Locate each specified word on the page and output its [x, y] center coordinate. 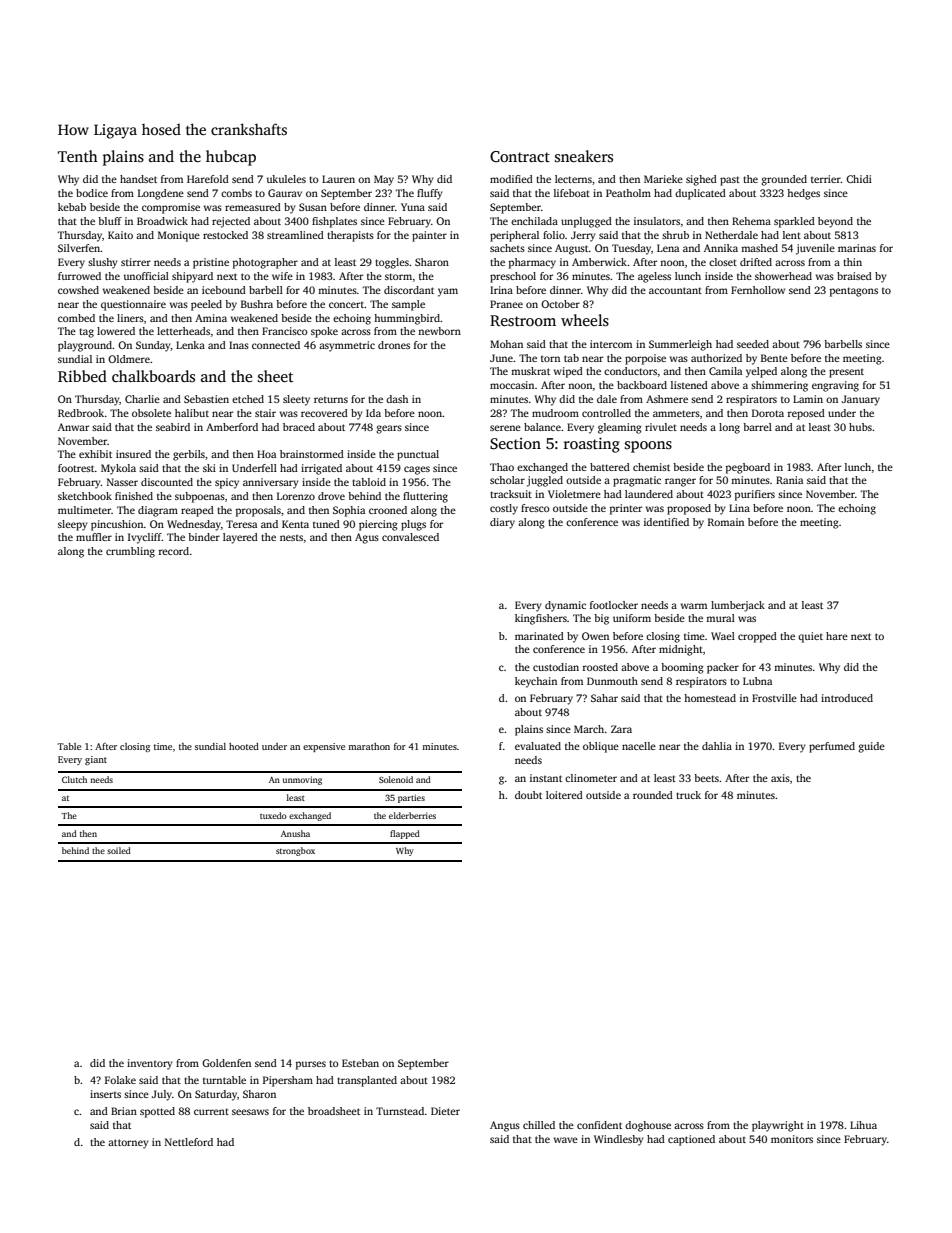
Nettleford [189, 1142]
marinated [539, 636]
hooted [244, 746]
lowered [116, 331]
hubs [860, 427]
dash [397, 399]
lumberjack [738, 606]
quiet [810, 637]
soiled [119, 850]
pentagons [854, 292]
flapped [405, 834]
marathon [369, 746]
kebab [72, 207]
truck [688, 795]
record [174, 551]
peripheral [514, 236]
